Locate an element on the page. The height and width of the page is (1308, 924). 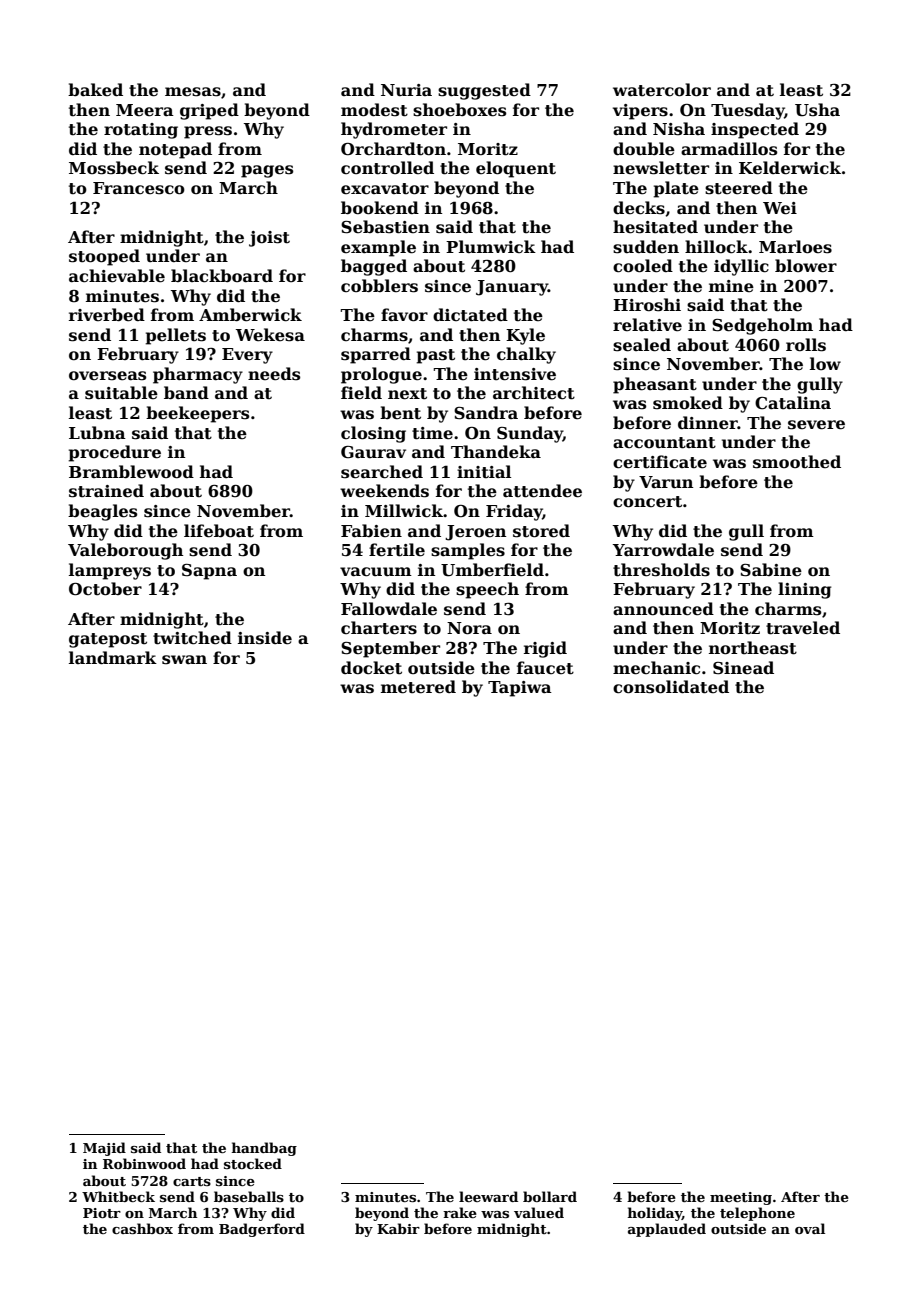
mesas is located at coordinates (193, 92).
